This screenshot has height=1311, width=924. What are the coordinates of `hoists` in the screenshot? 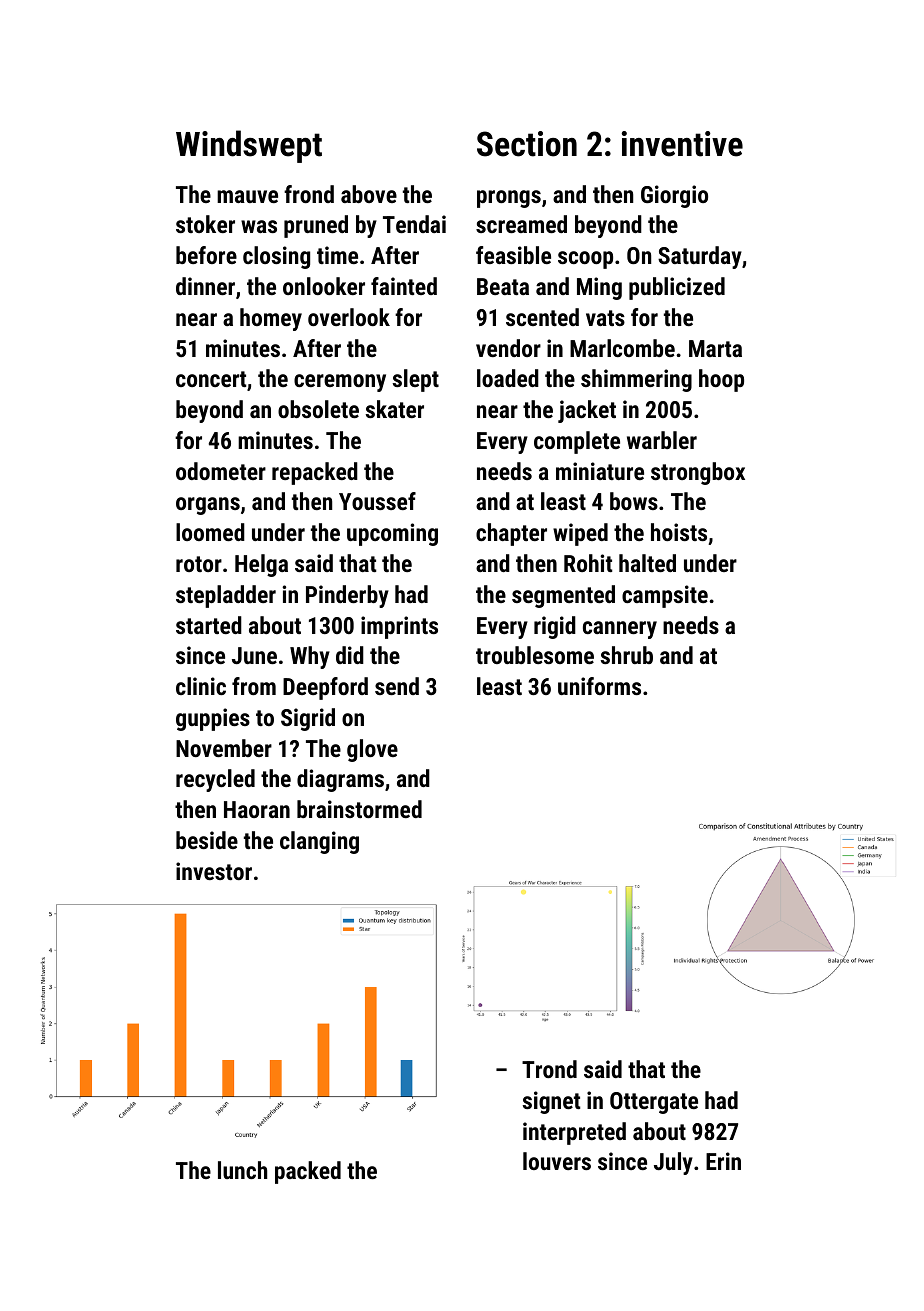 It's located at (679, 532).
